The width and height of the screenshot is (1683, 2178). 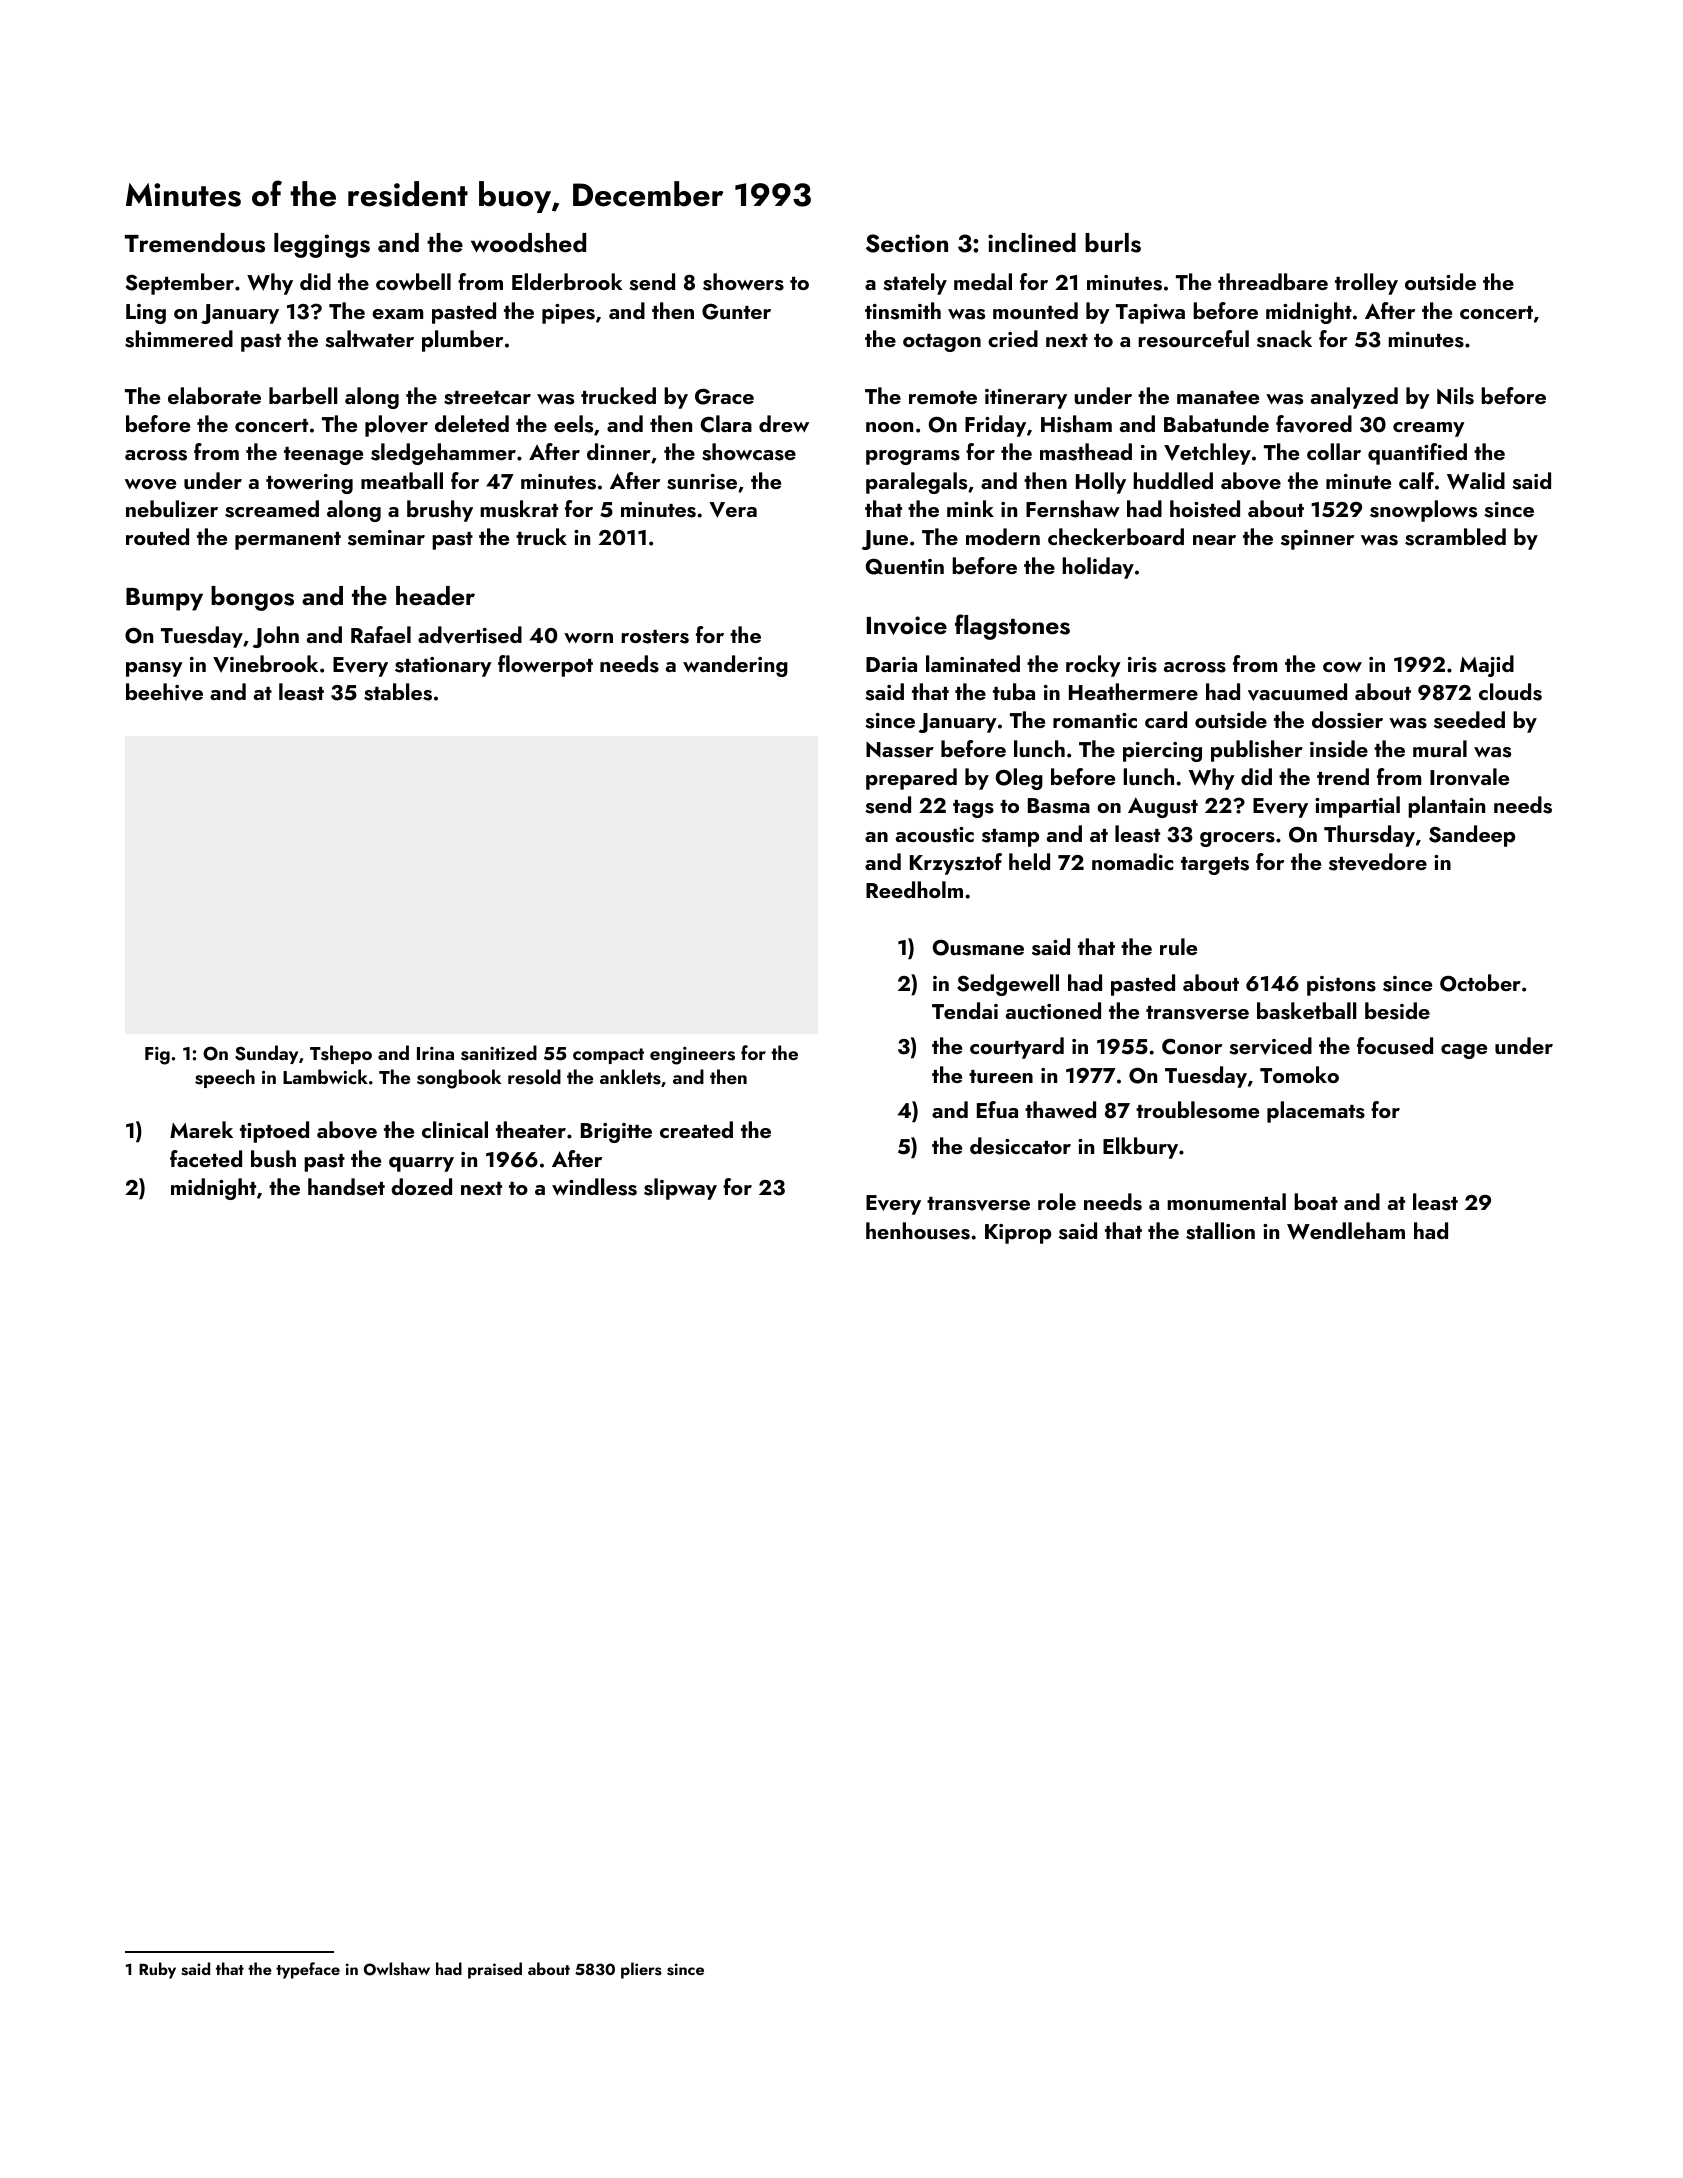 I want to click on Kiprop, so click(x=1018, y=1234).
